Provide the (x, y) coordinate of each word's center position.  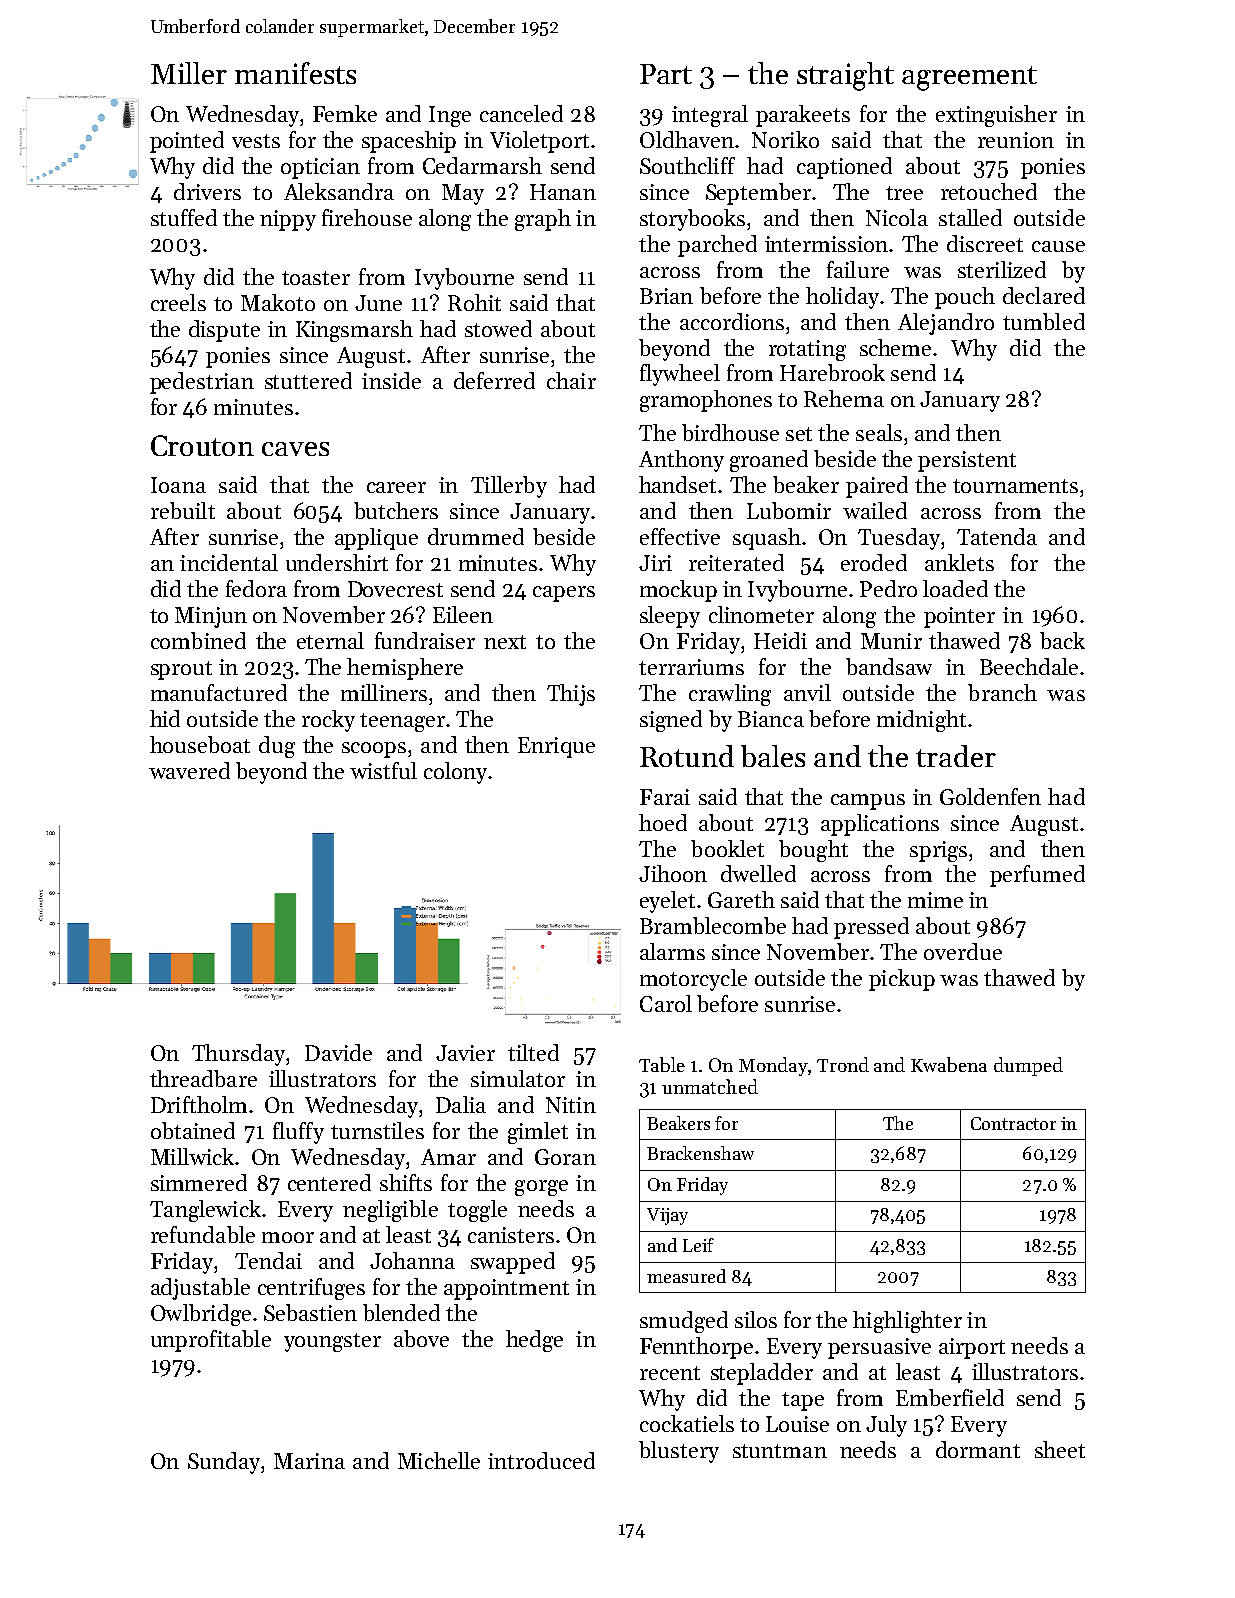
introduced (541, 1460)
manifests (295, 73)
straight (845, 76)
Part (666, 74)
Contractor (1013, 1123)
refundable (203, 1234)
